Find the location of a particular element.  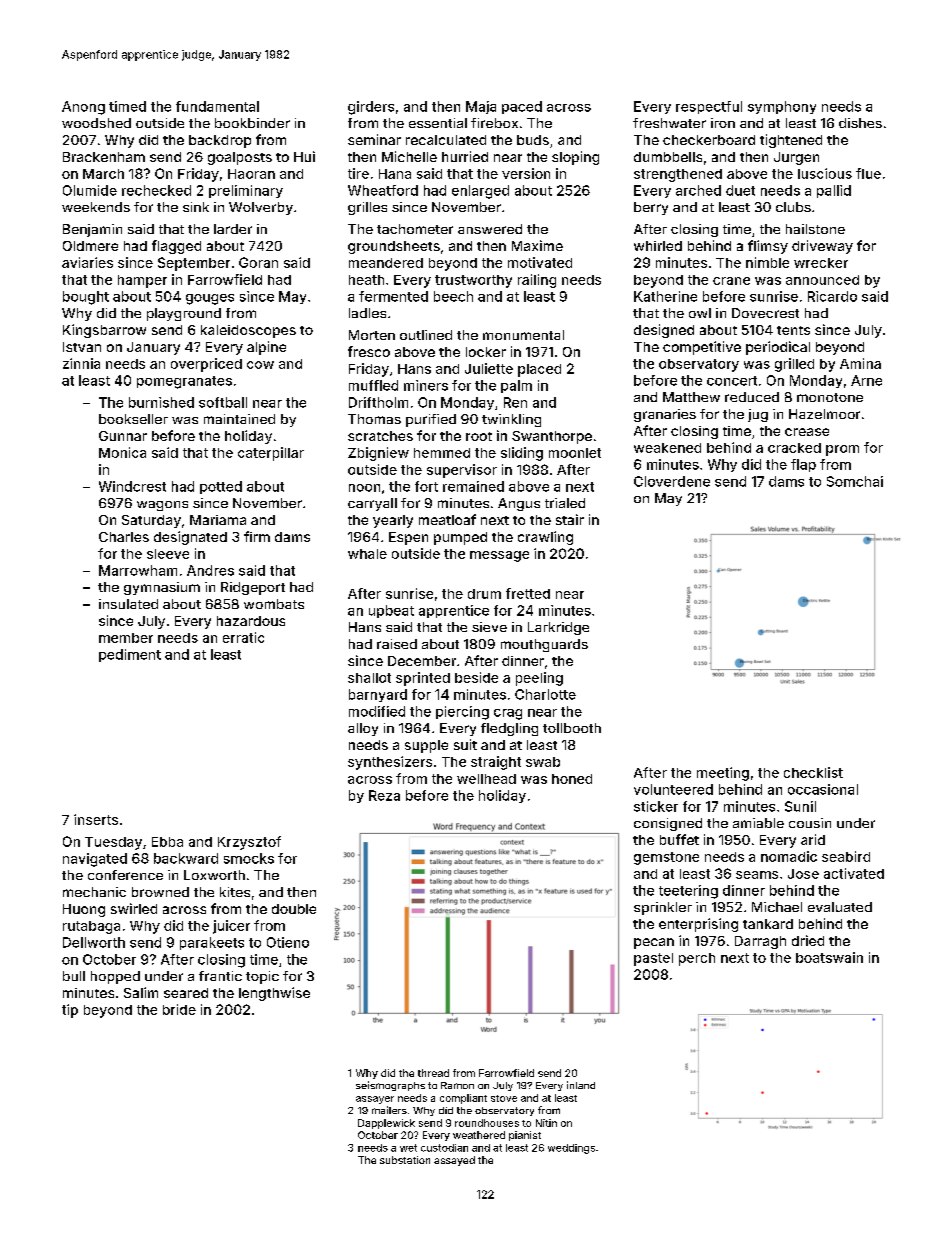

Dovecrest is located at coordinates (765, 313).
